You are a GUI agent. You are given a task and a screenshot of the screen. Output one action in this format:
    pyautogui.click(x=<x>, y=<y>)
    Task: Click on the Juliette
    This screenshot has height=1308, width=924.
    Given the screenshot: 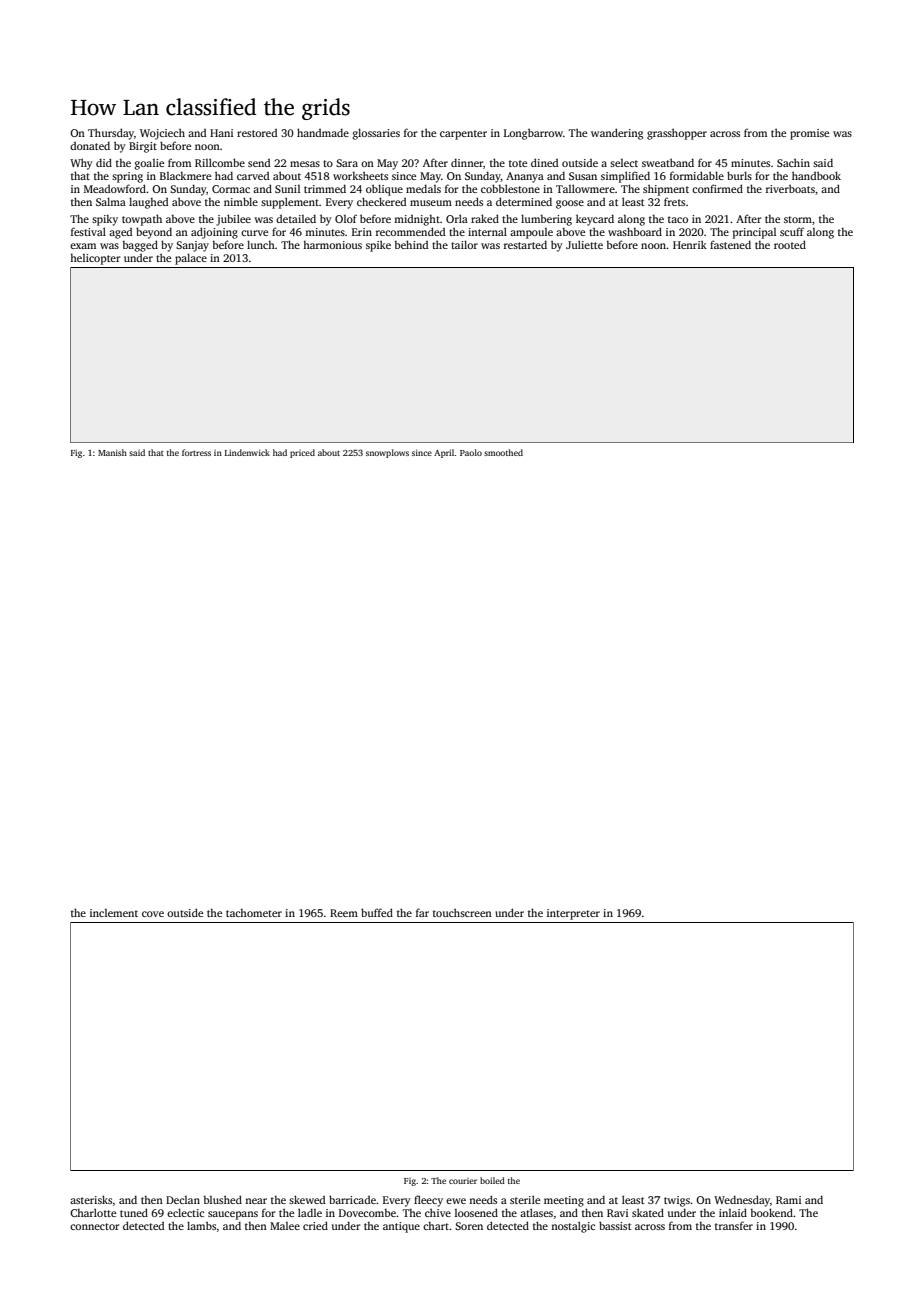 What is the action you would take?
    pyautogui.click(x=584, y=244)
